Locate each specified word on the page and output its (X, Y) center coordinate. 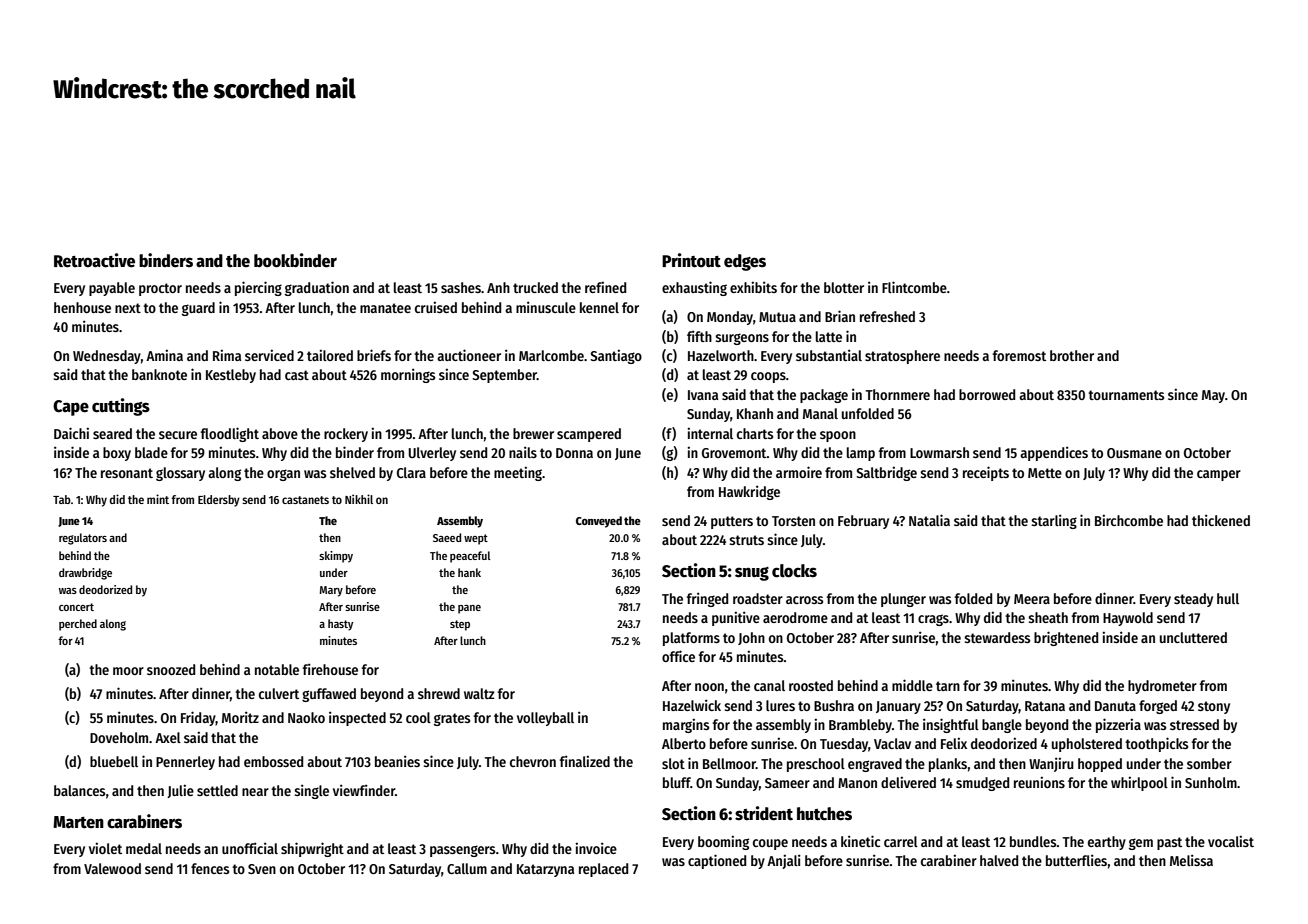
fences (210, 868)
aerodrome (795, 617)
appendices (1054, 453)
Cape (71, 408)
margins (686, 725)
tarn (948, 686)
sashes (461, 287)
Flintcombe (914, 287)
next (128, 308)
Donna (574, 453)
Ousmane (1134, 453)
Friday (198, 718)
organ (283, 475)
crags (933, 620)
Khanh (755, 413)
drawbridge (85, 574)
